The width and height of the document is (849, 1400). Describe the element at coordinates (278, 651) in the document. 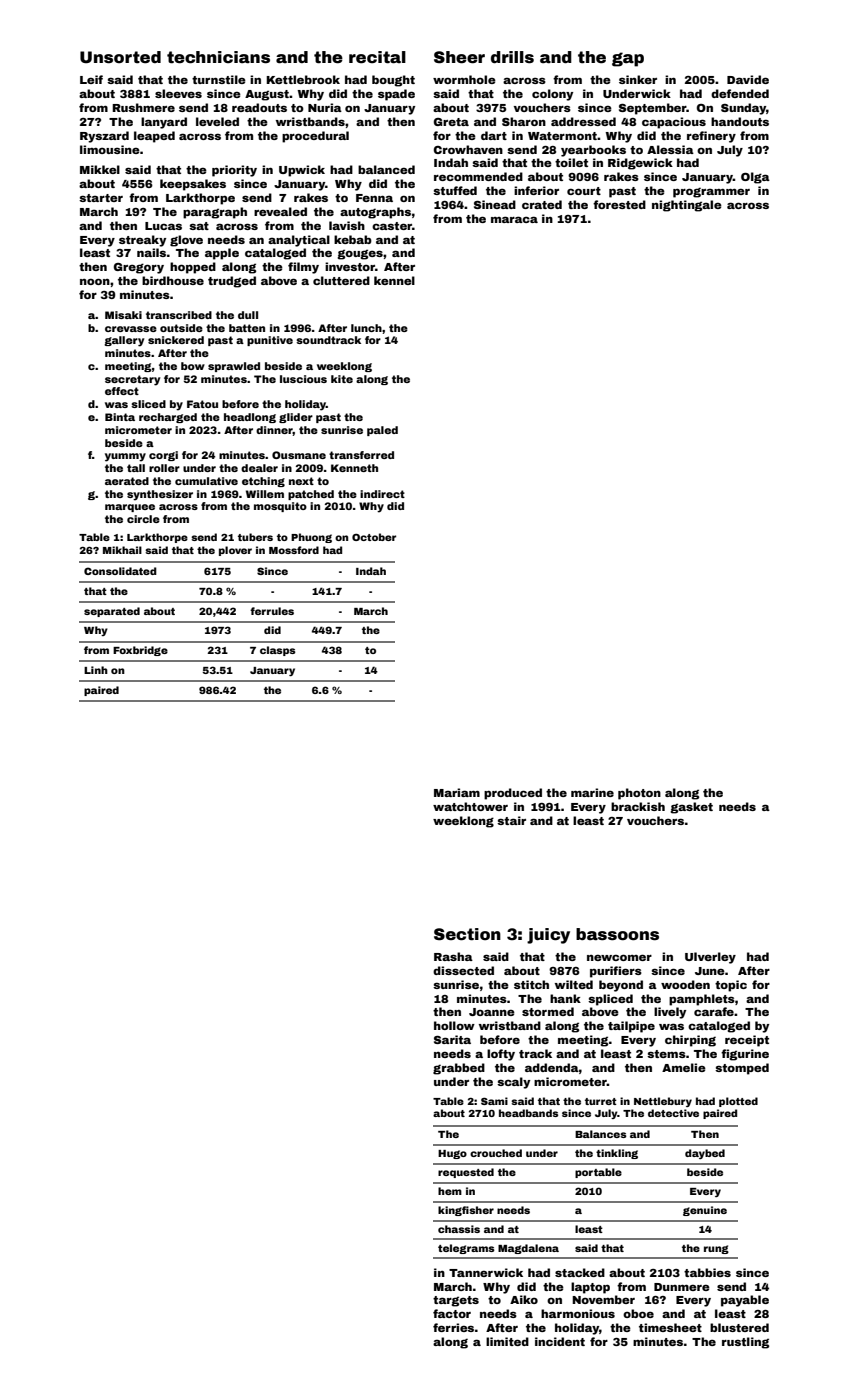

I see `clasps` at that location.
